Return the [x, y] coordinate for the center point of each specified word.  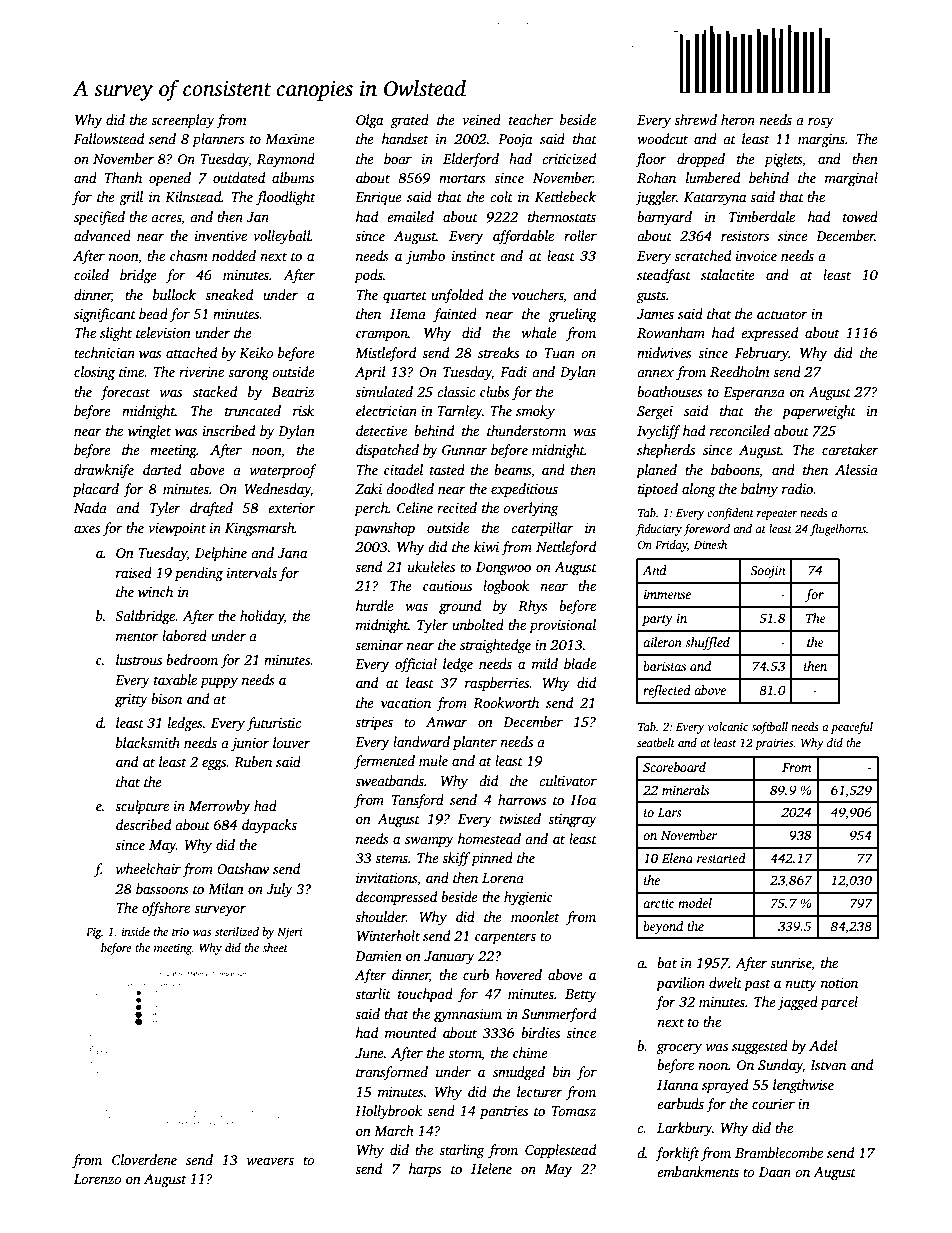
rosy [821, 123]
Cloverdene [144, 1159]
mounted [410, 1032]
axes [87, 529]
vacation [406, 703]
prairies [774, 744]
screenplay [183, 121]
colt [501, 196]
